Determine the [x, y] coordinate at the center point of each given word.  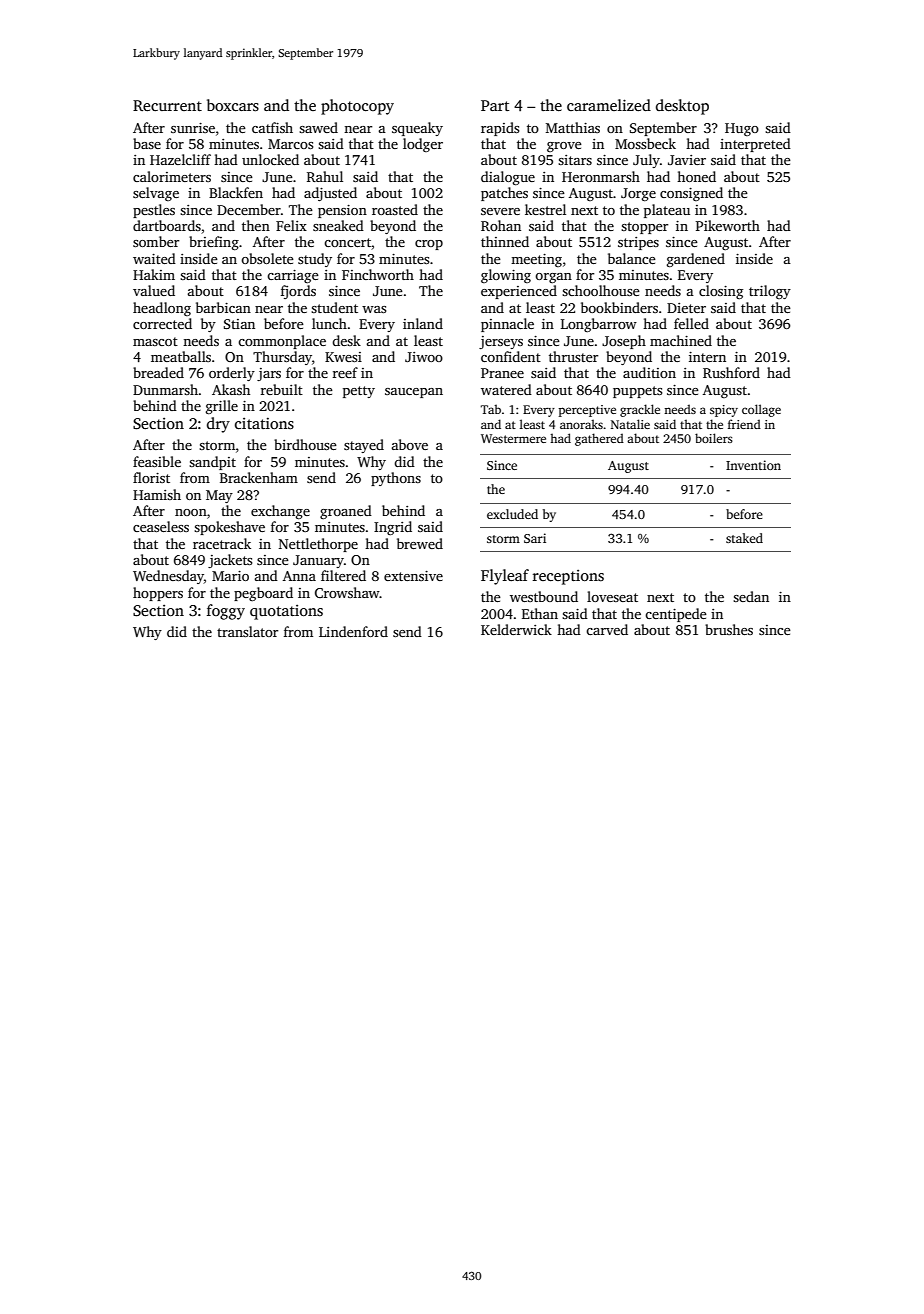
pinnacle [507, 325]
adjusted [330, 194]
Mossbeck [645, 143]
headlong [162, 309]
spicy [724, 411]
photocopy [357, 107]
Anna [299, 576]
